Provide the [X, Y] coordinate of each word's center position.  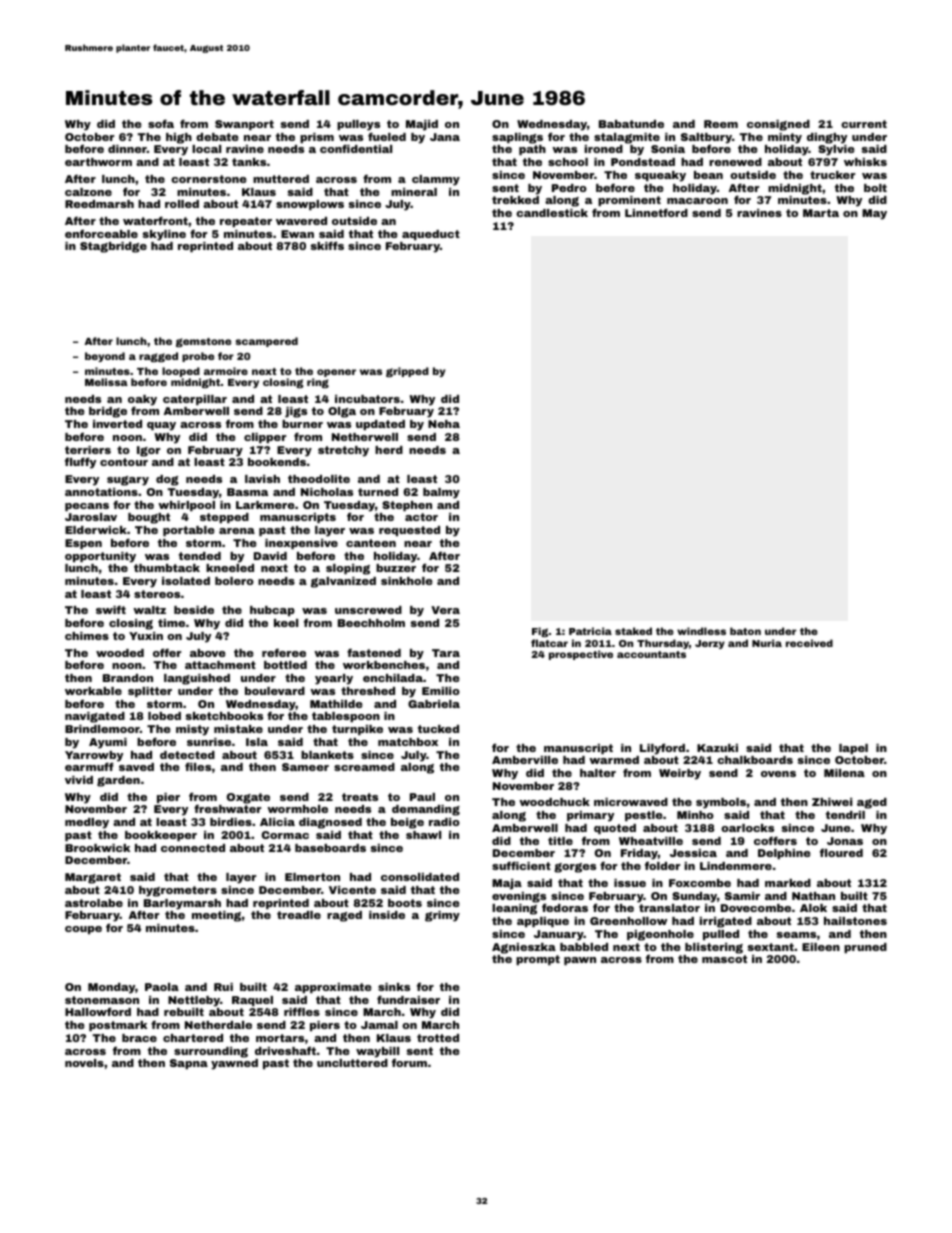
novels [84, 1063]
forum [409, 1062]
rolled [182, 204]
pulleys [358, 125]
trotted [438, 1038]
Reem [721, 124]
